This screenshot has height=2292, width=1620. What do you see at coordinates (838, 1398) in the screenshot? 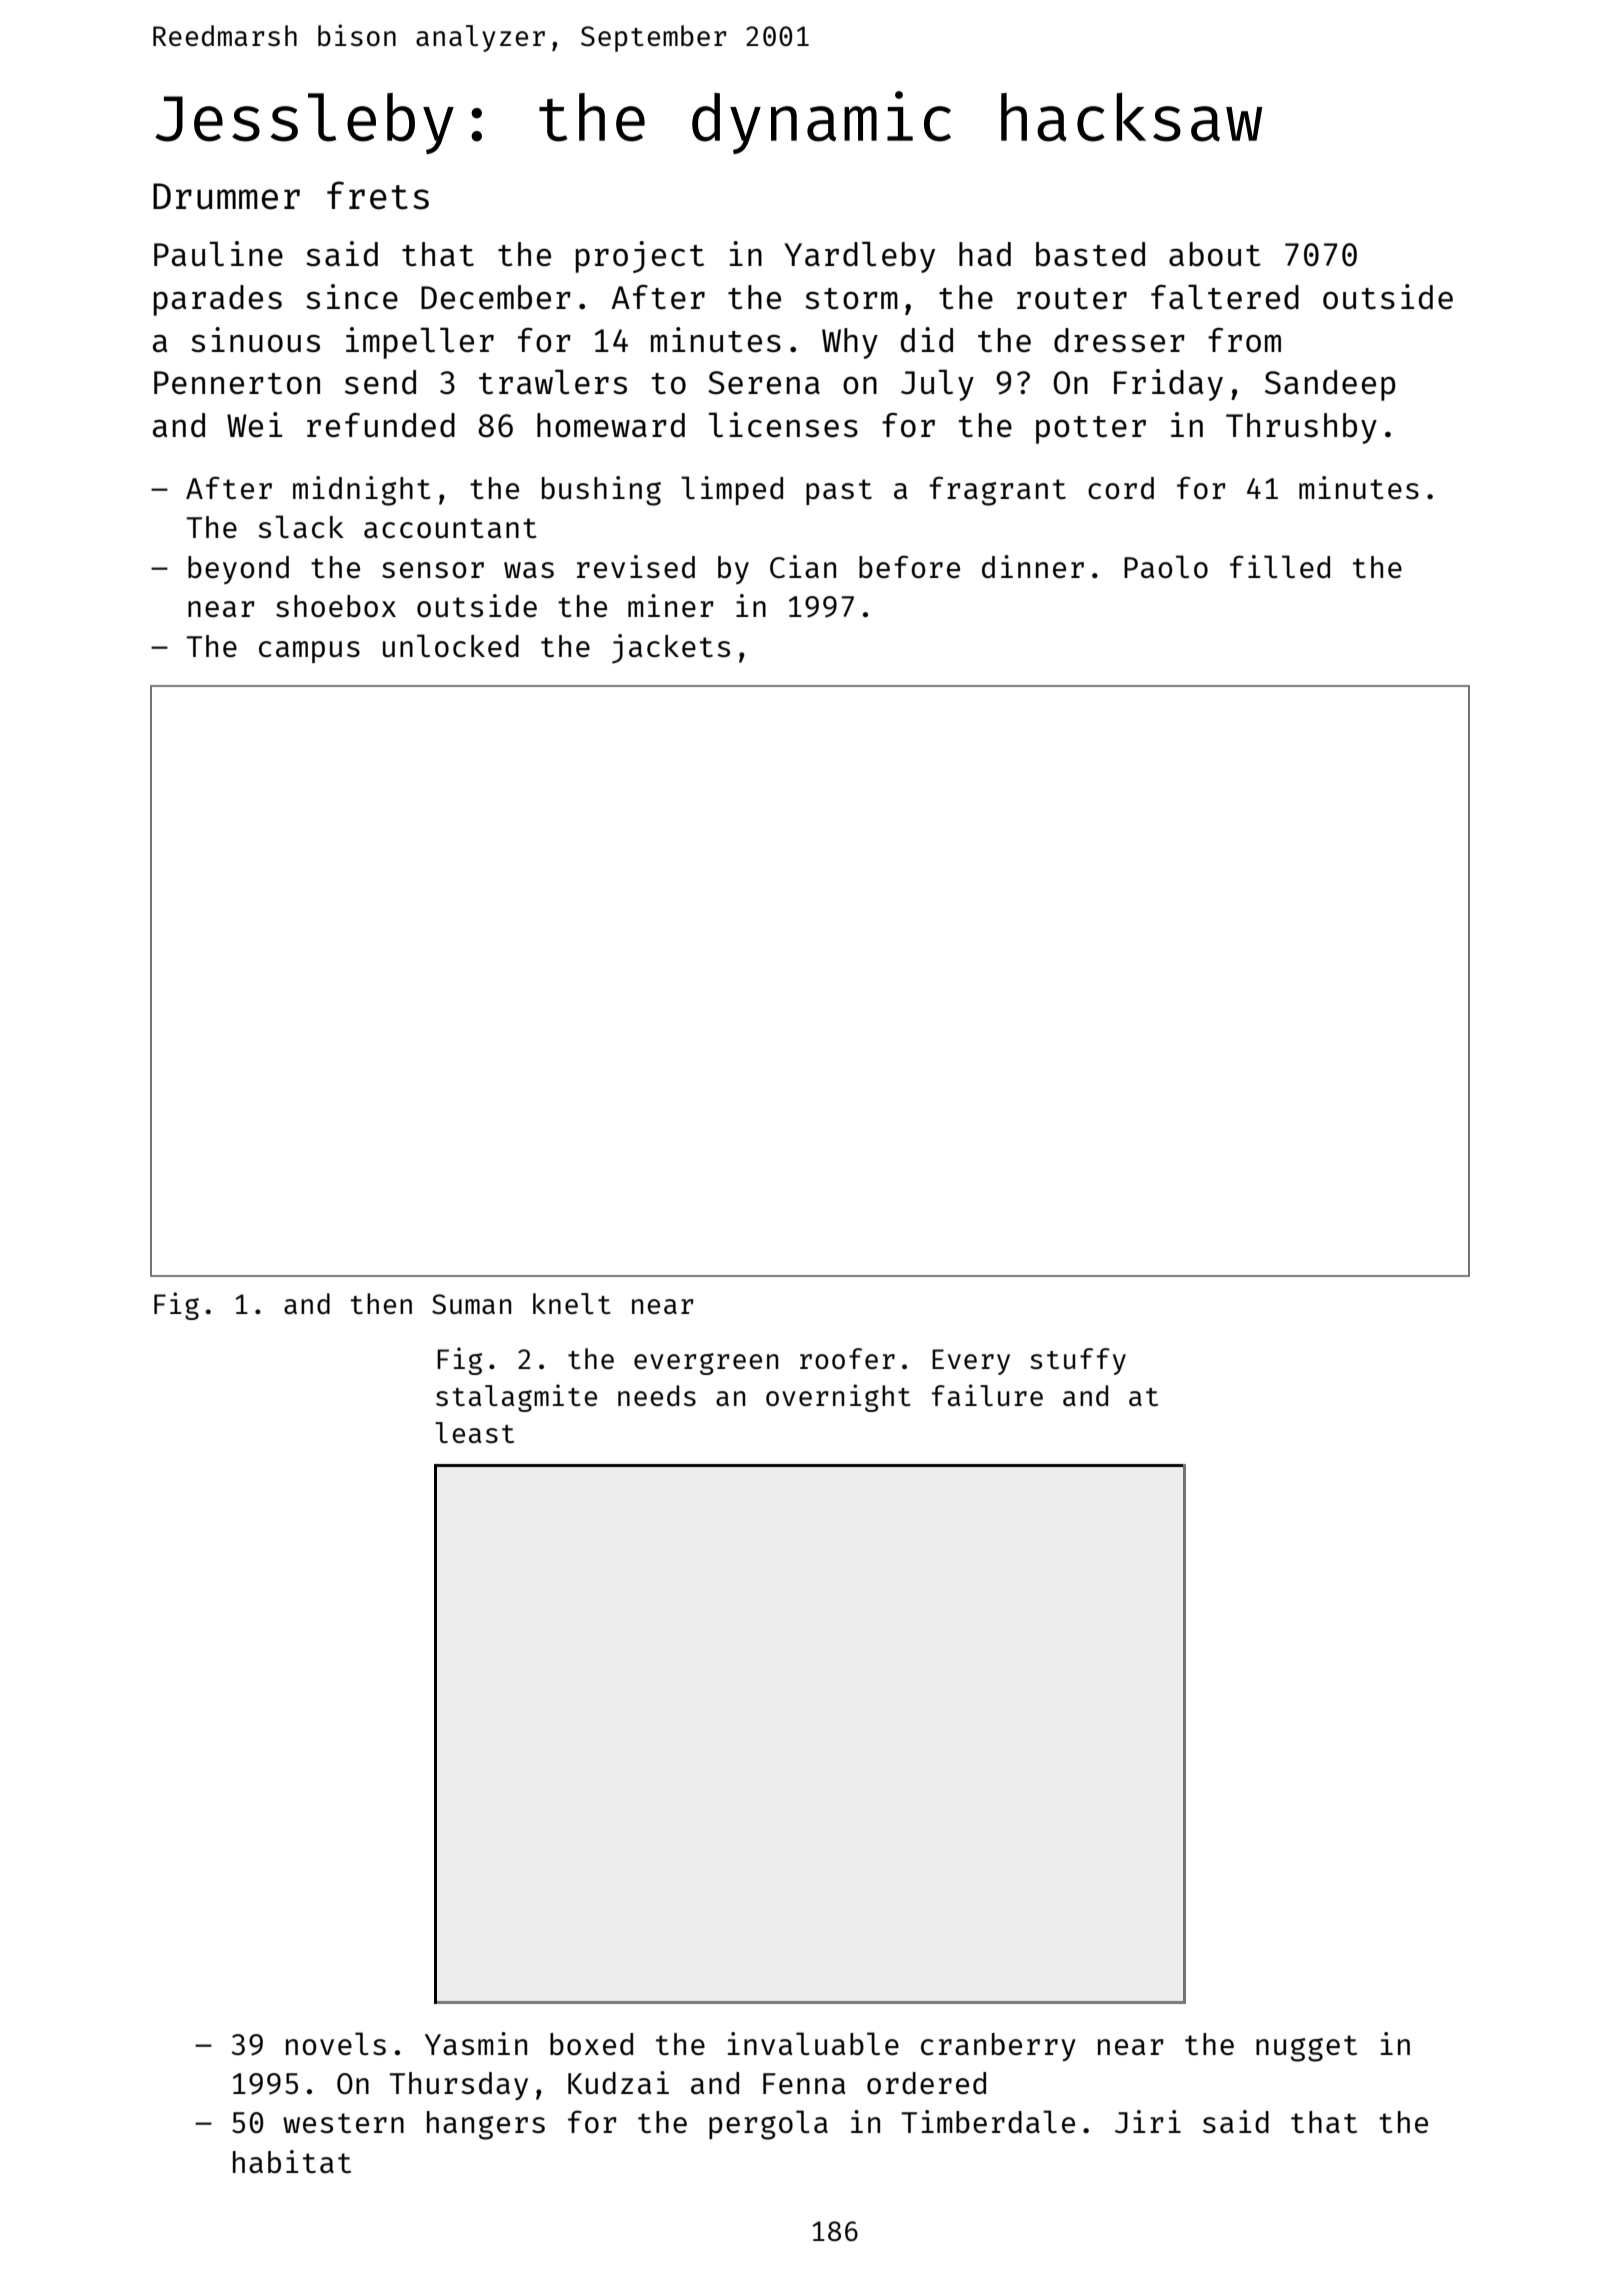
I see `overnight` at bounding box center [838, 1398].
